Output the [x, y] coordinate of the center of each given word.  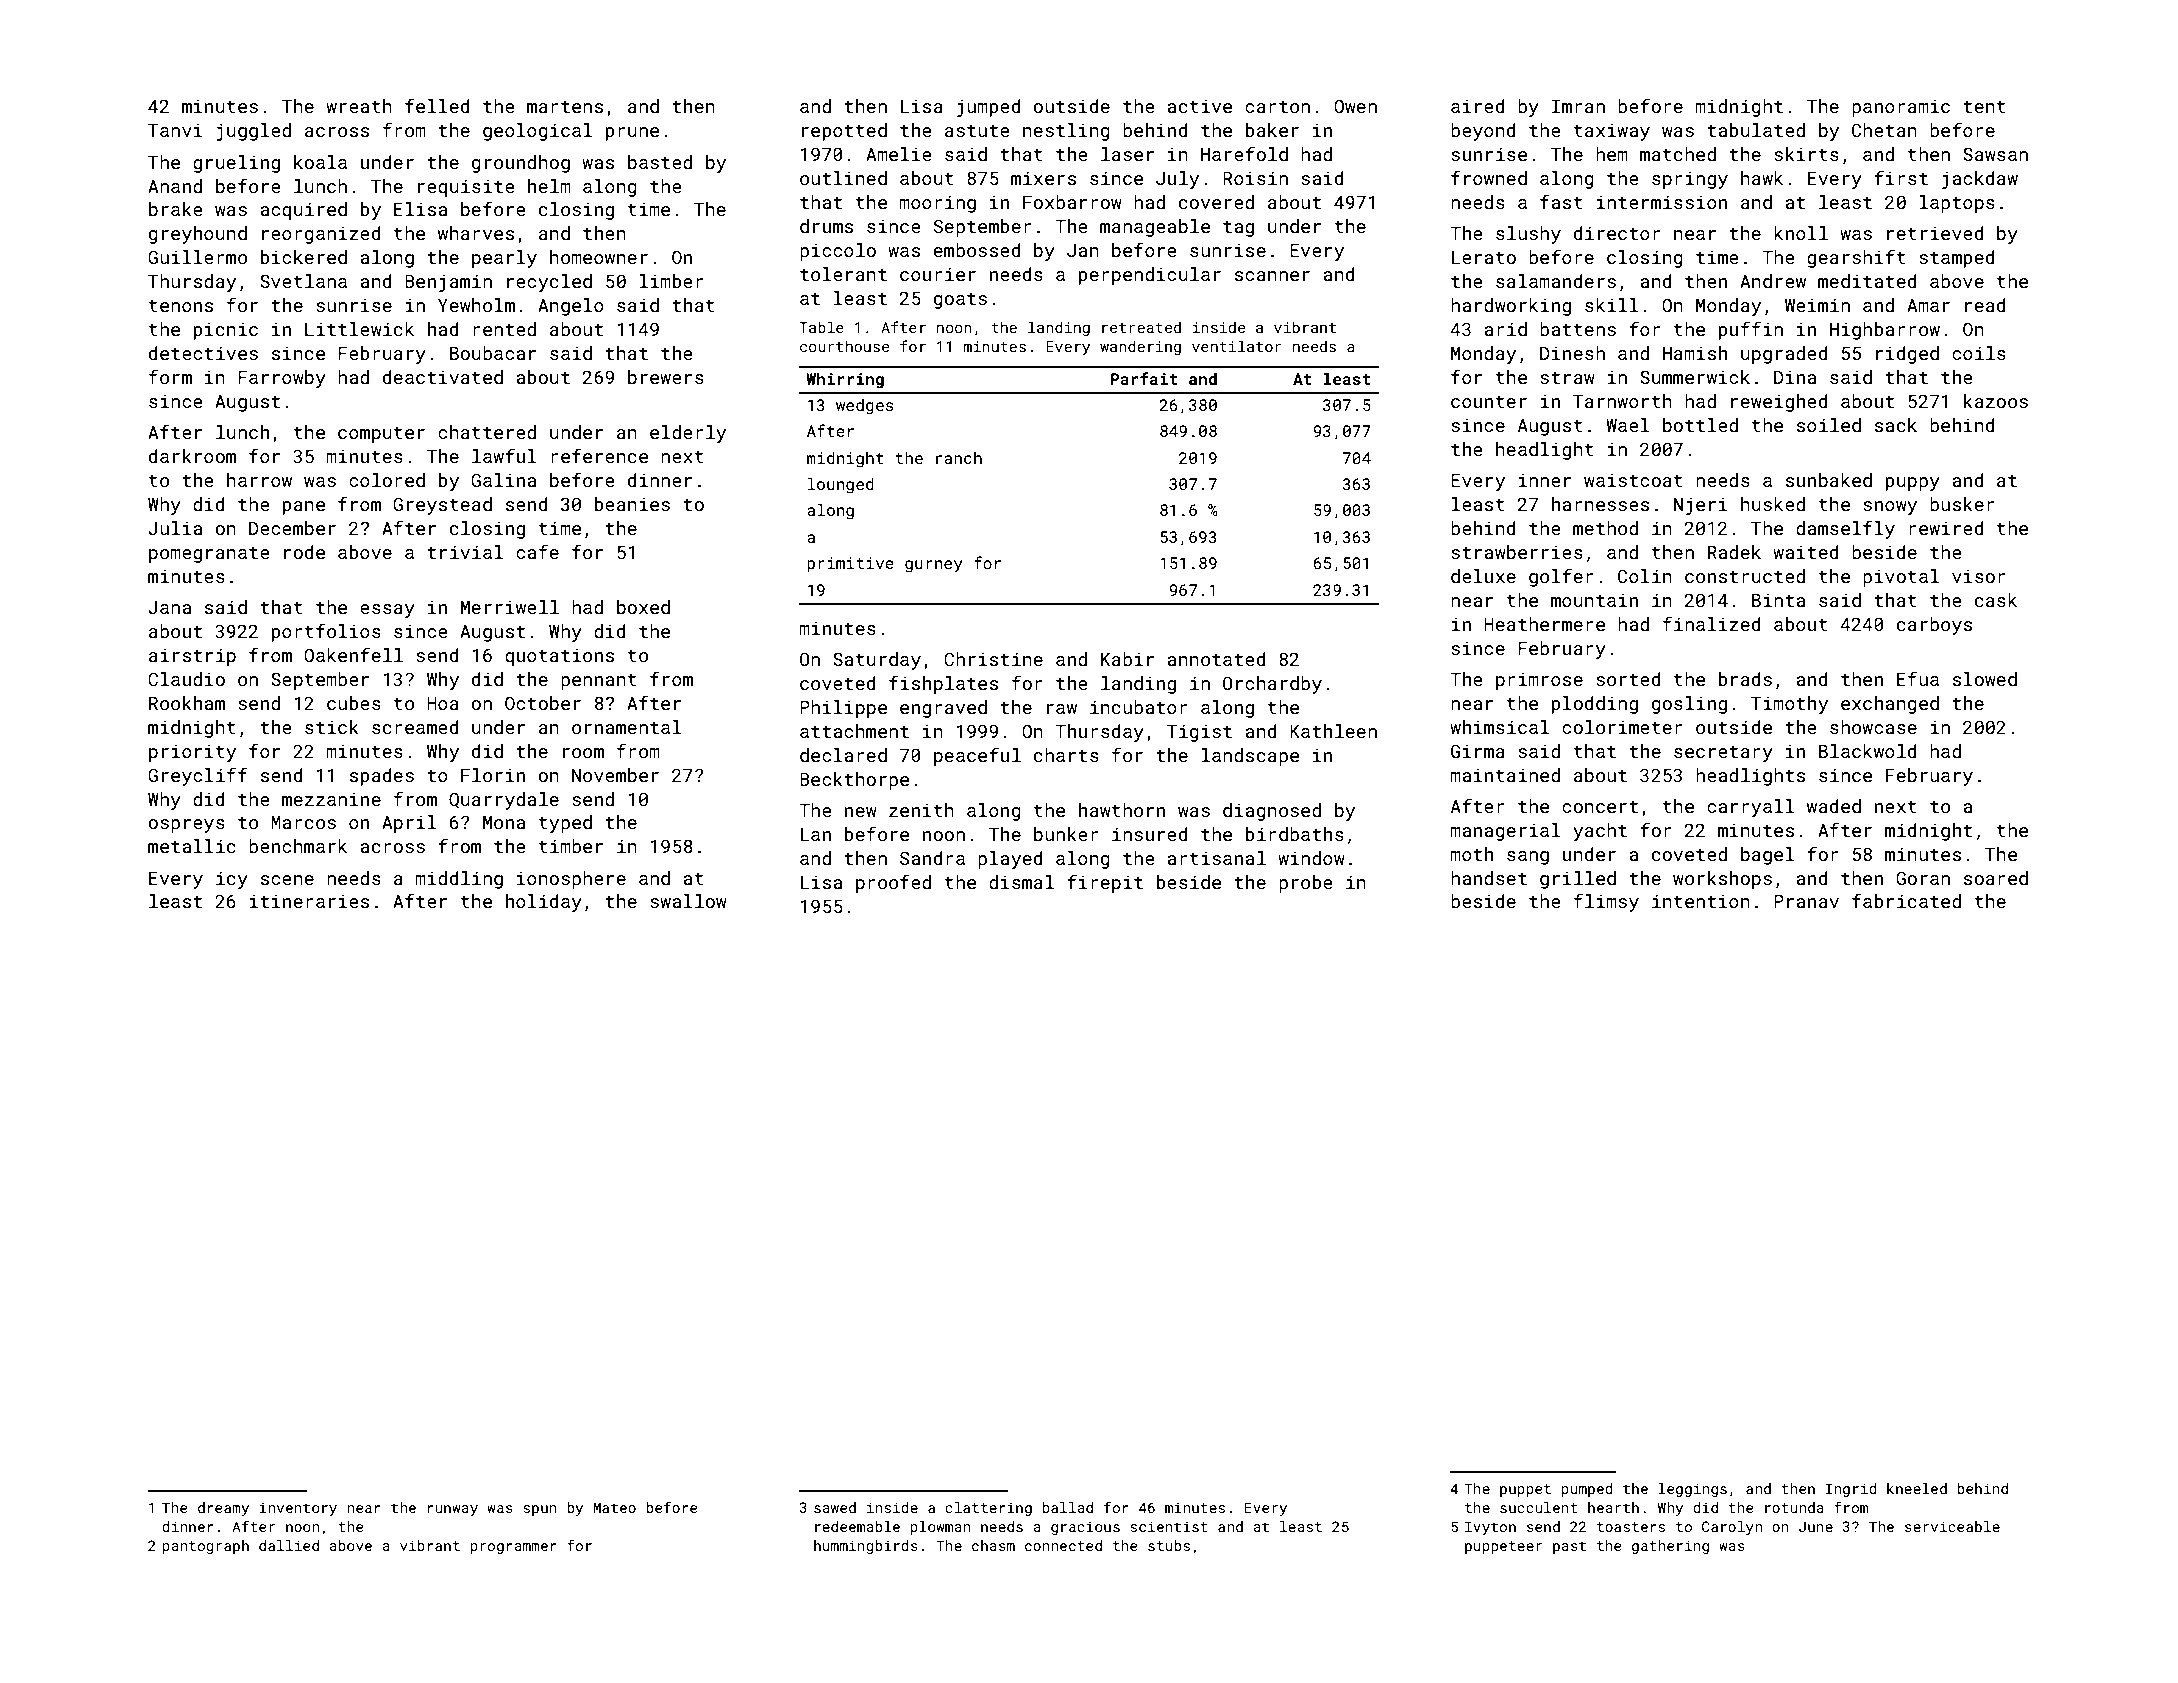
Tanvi [175, 130]
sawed [835, 1507]
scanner [1272, 276]
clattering [988, 1509]
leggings [1692, 1490]
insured [1150, 834]
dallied [289, 1545]
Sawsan [1995, 154]
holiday [544, 903]
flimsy [1606, 902]
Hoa [443, 703]
